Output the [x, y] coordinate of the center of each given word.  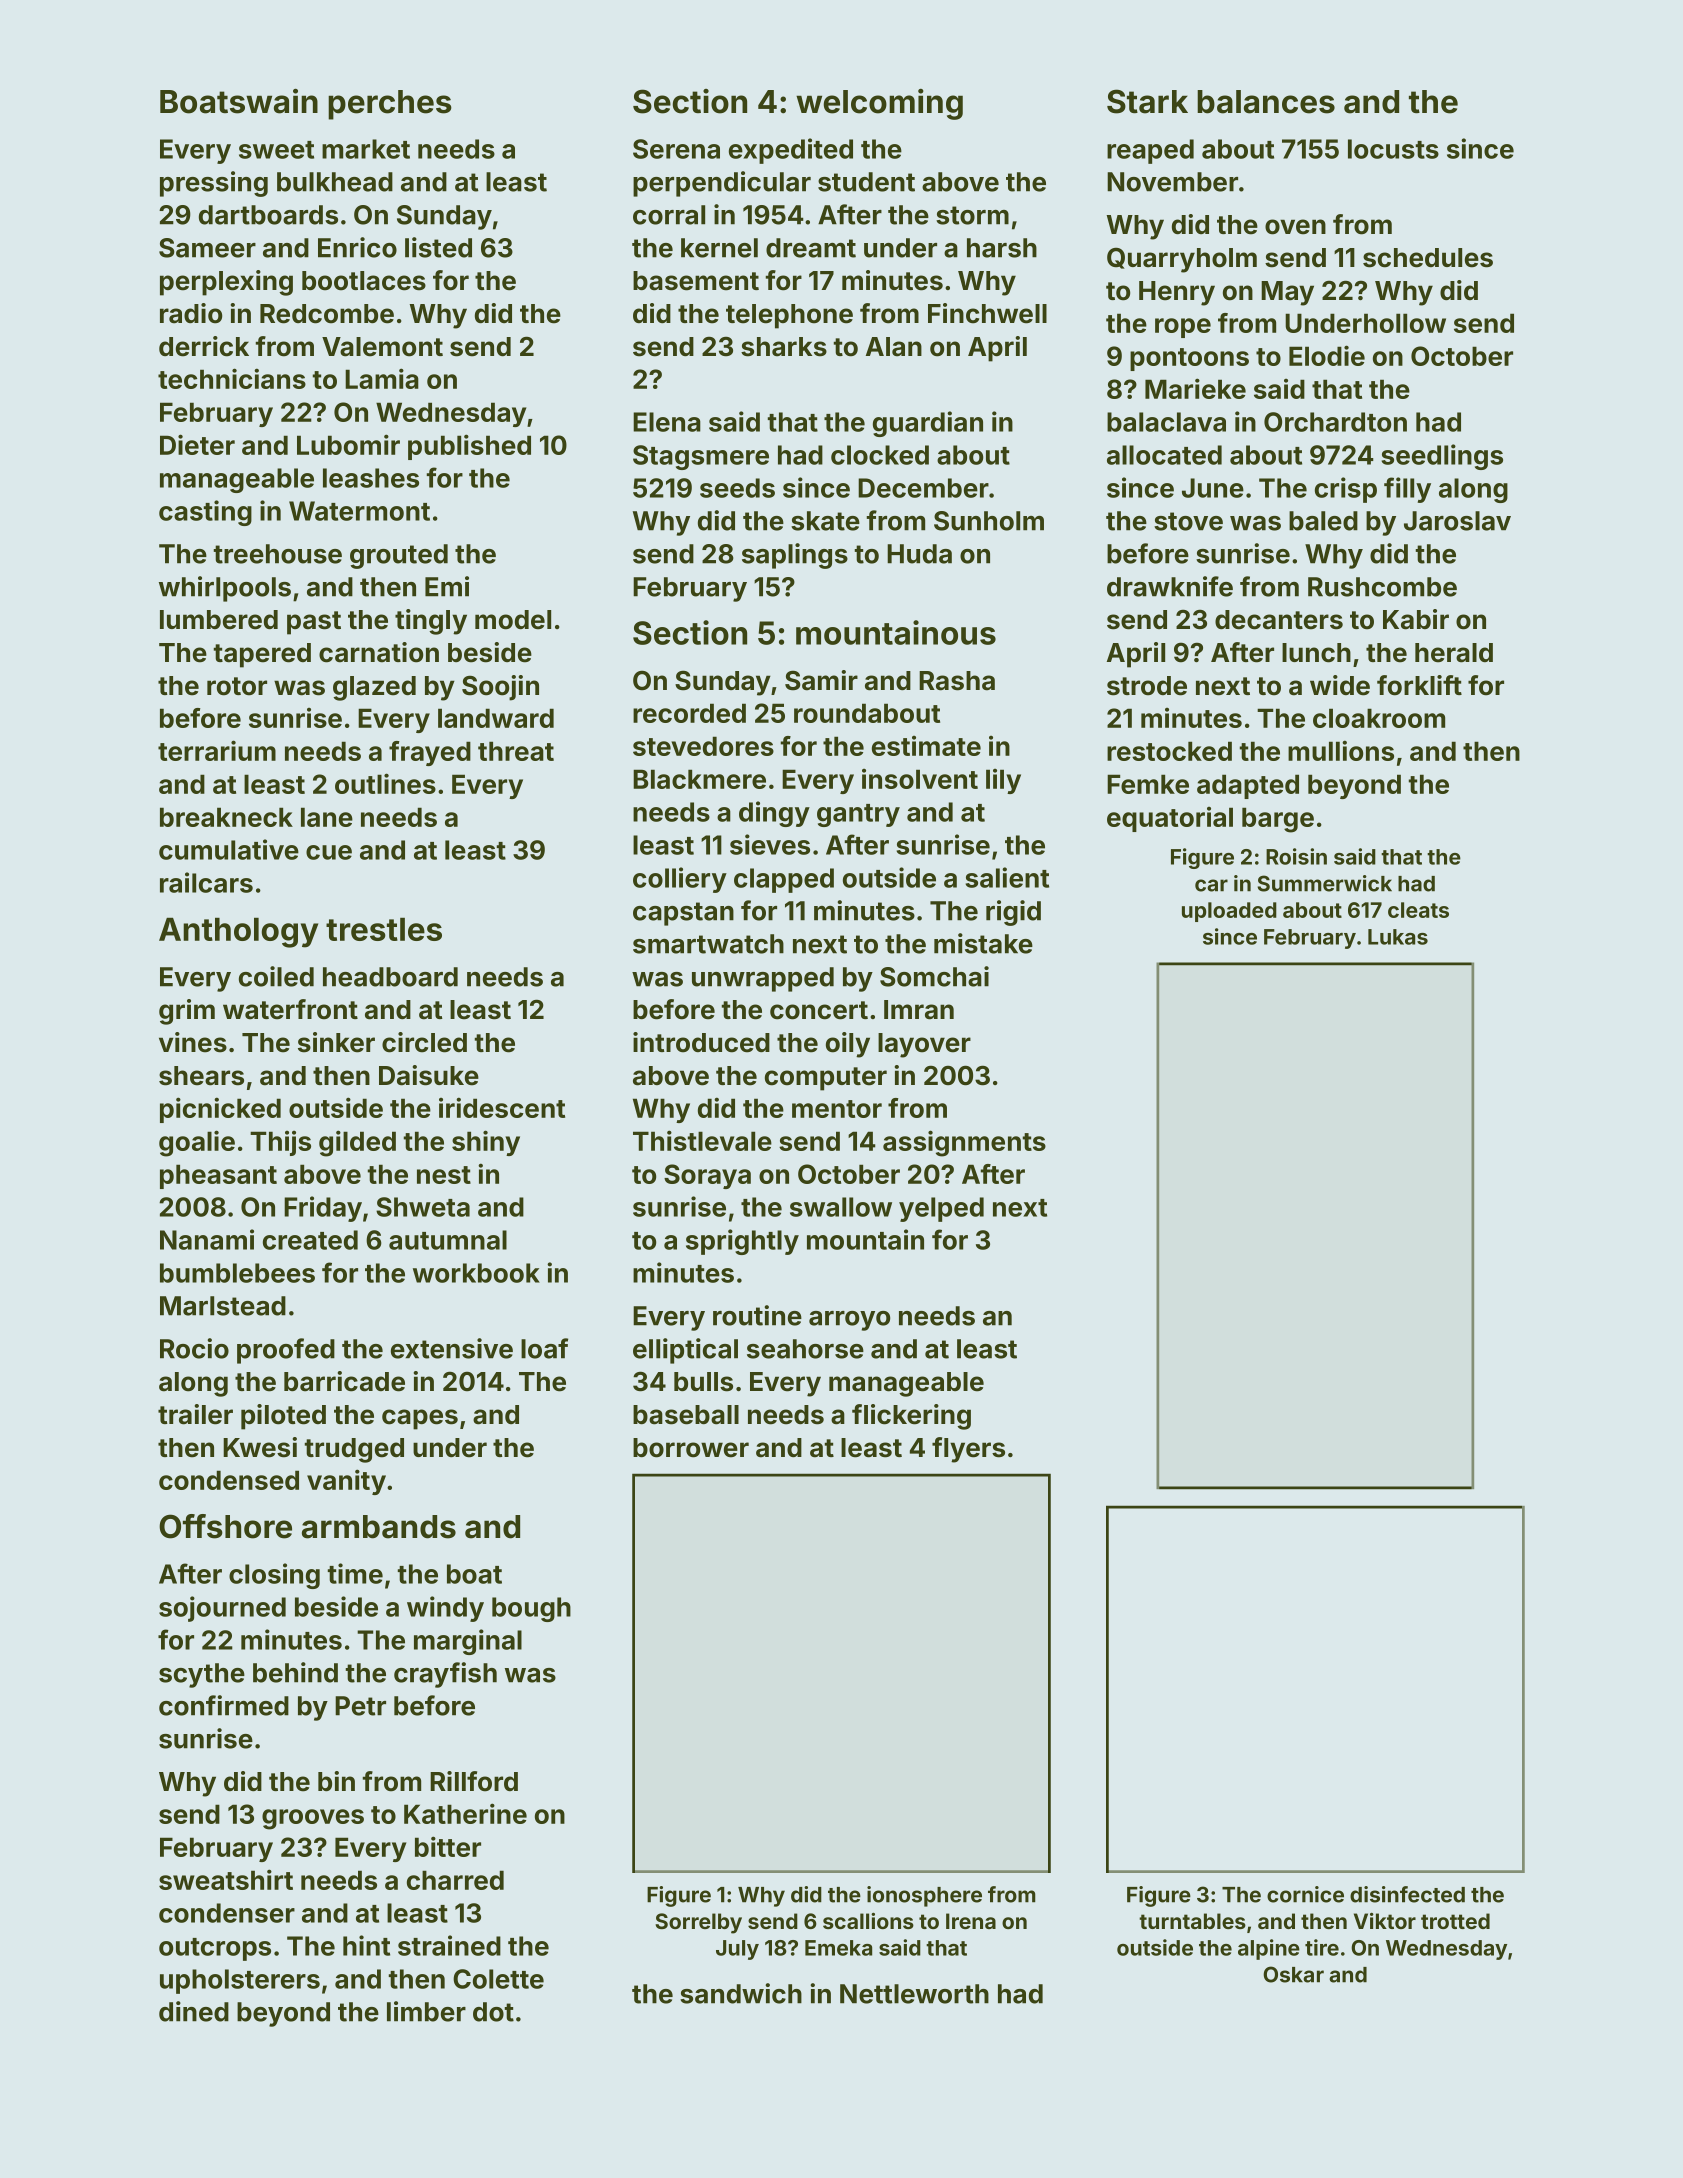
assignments [964, 1143]
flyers [968, 1450]
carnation [379, 652]
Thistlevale [702, 1140]
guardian [928, 424]
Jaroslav [1457, 521]
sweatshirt [226, 1879]
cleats [1418, 910]
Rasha [957, 681]
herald [1454, 653]
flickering [911, 1417]
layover [924, 1045]
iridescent [502, 1107]
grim [187, 1012]
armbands [379, 1527]
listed [438, 247]
